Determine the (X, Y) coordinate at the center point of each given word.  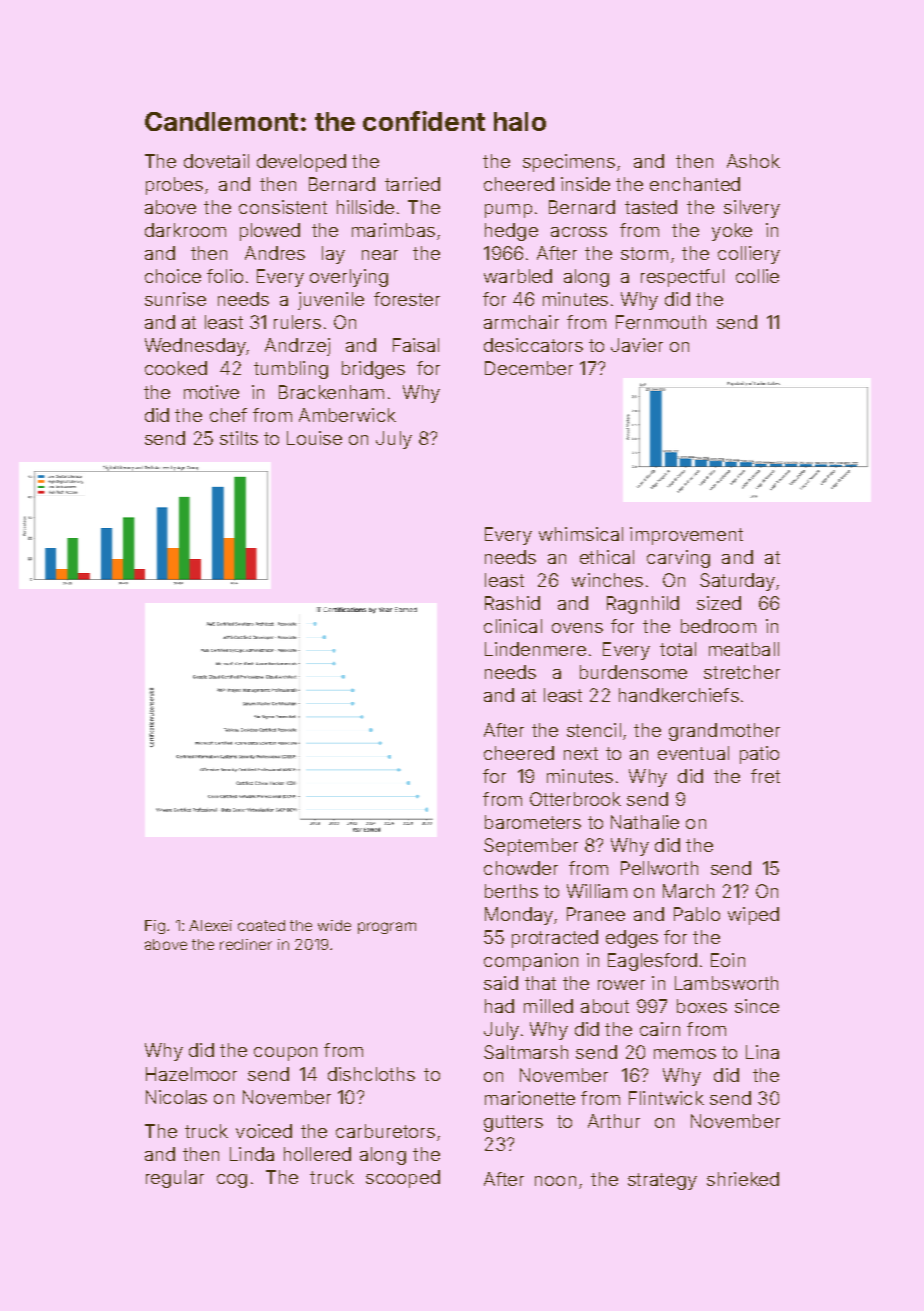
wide (334, 925)
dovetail (216, 161)
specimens (569, 163)
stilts (239, 438)
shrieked (743, 1179)
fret (765, 776)
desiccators (533, 345)
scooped (403, 1179)
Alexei (210, 925)
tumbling (291, 370)
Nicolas (176, 1097)
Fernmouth (661, 322)
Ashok (753, 161)
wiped (753, 916)
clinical (513, 626)
